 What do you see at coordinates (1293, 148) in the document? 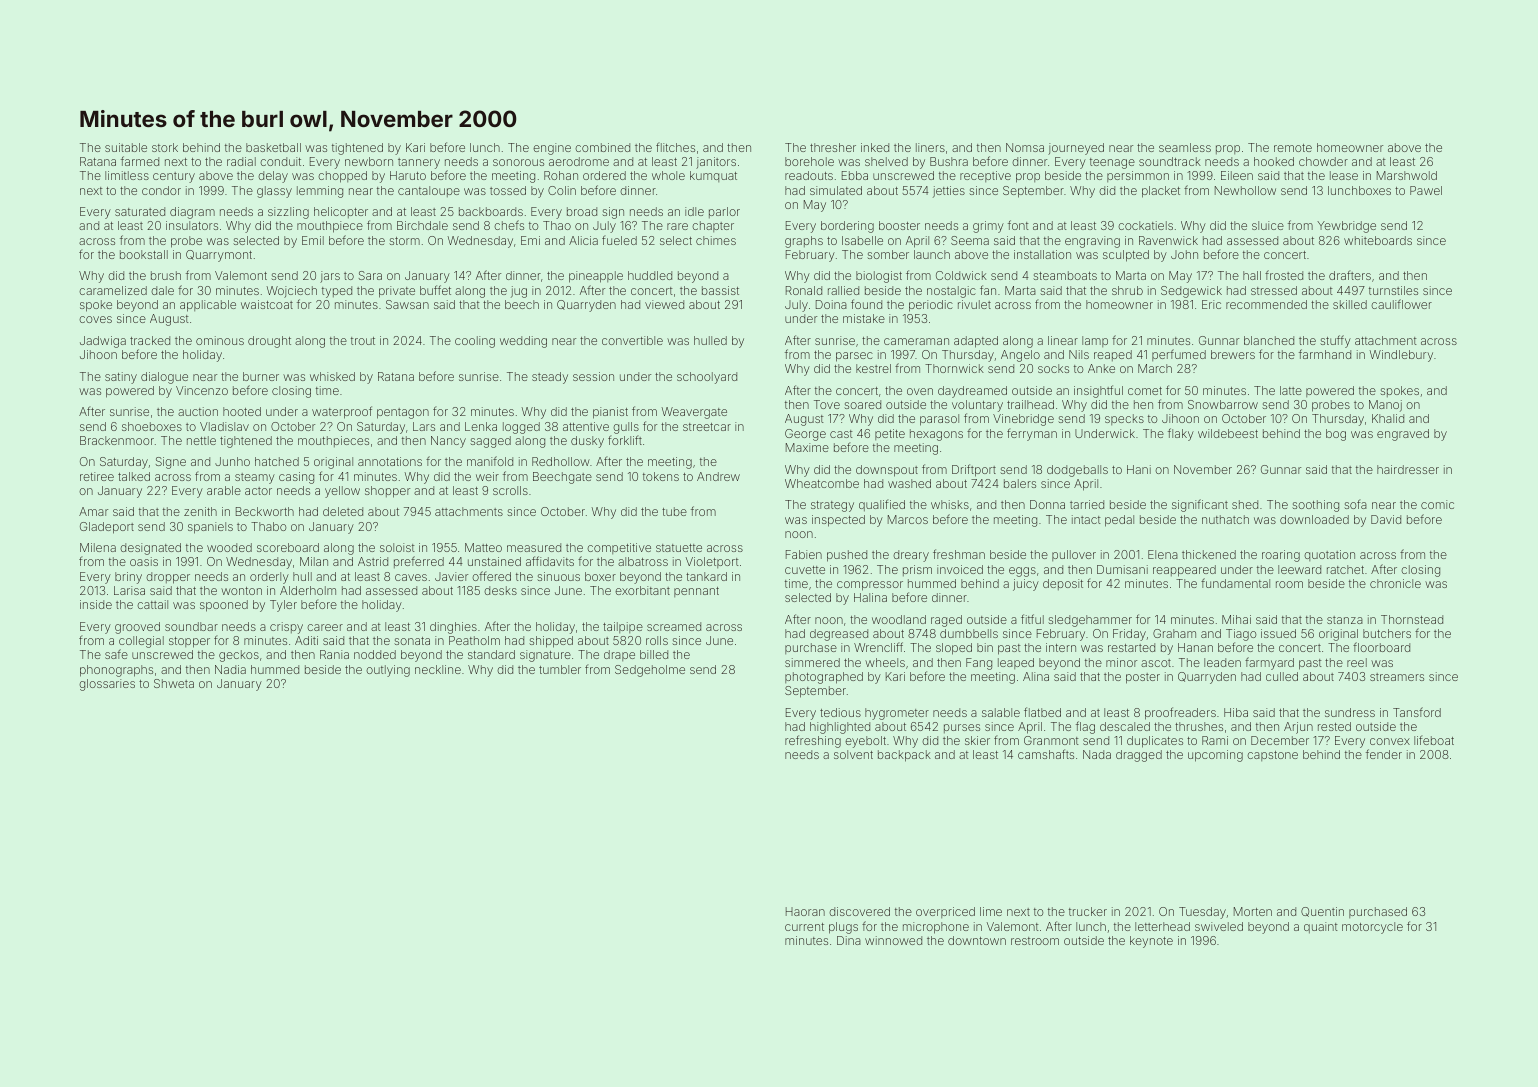
I see `remote` at bounding box center [1293, 148].
